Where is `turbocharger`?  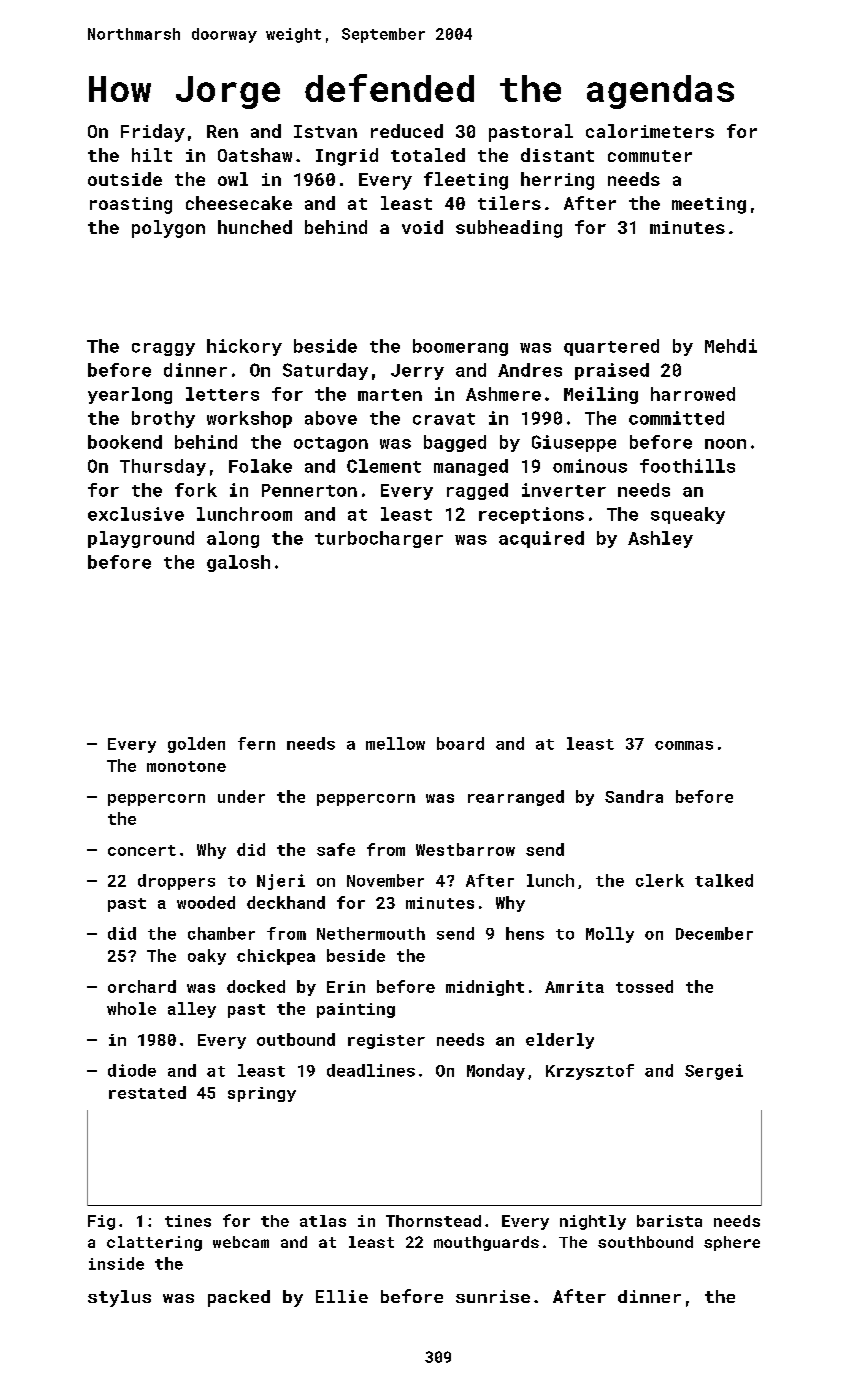
turbocharger is located at coordinates (379, 539).
